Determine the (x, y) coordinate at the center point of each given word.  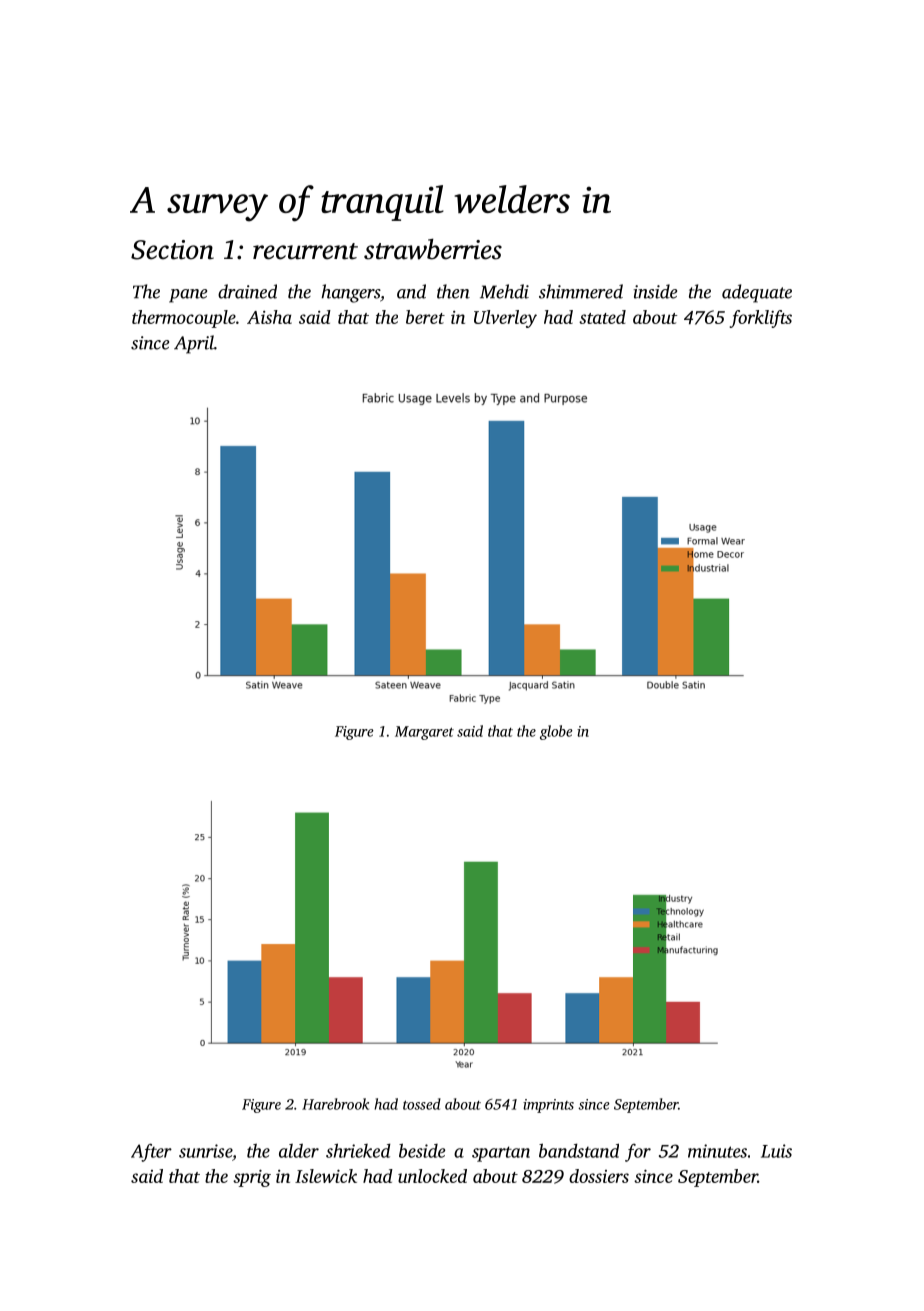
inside (655, 291)
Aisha (269, 317)
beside (422, 1150)
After (151, 1152)
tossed (422, 1104)
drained (247, 291)
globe (556, 732)
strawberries (433, 249)
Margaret (424, 733)
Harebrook (335, 1104)
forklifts (761, 319)
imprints (548, 1106)
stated (602, 317)
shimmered (581, 291)
